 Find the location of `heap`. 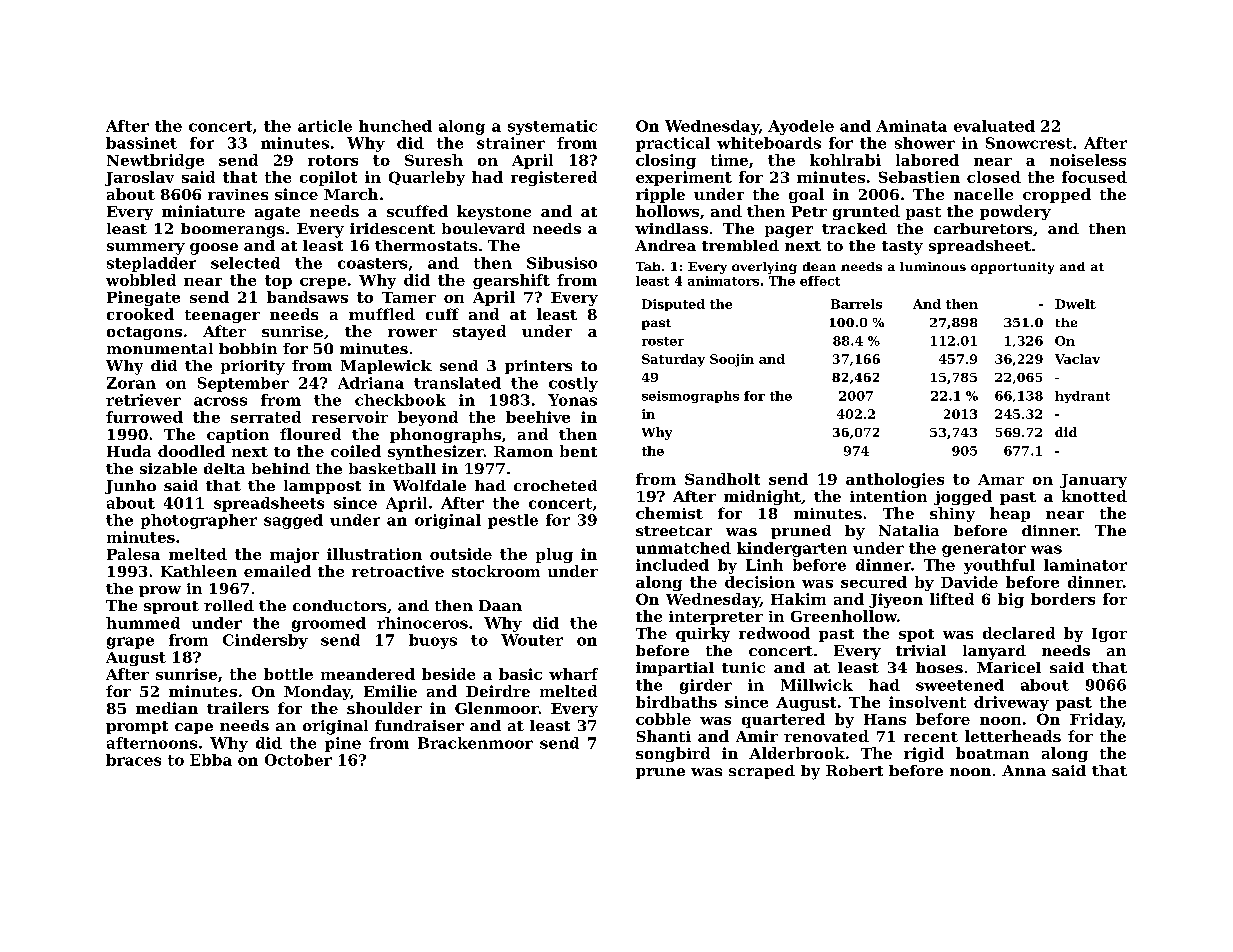

heap is located at coordinates (1010, 514).
